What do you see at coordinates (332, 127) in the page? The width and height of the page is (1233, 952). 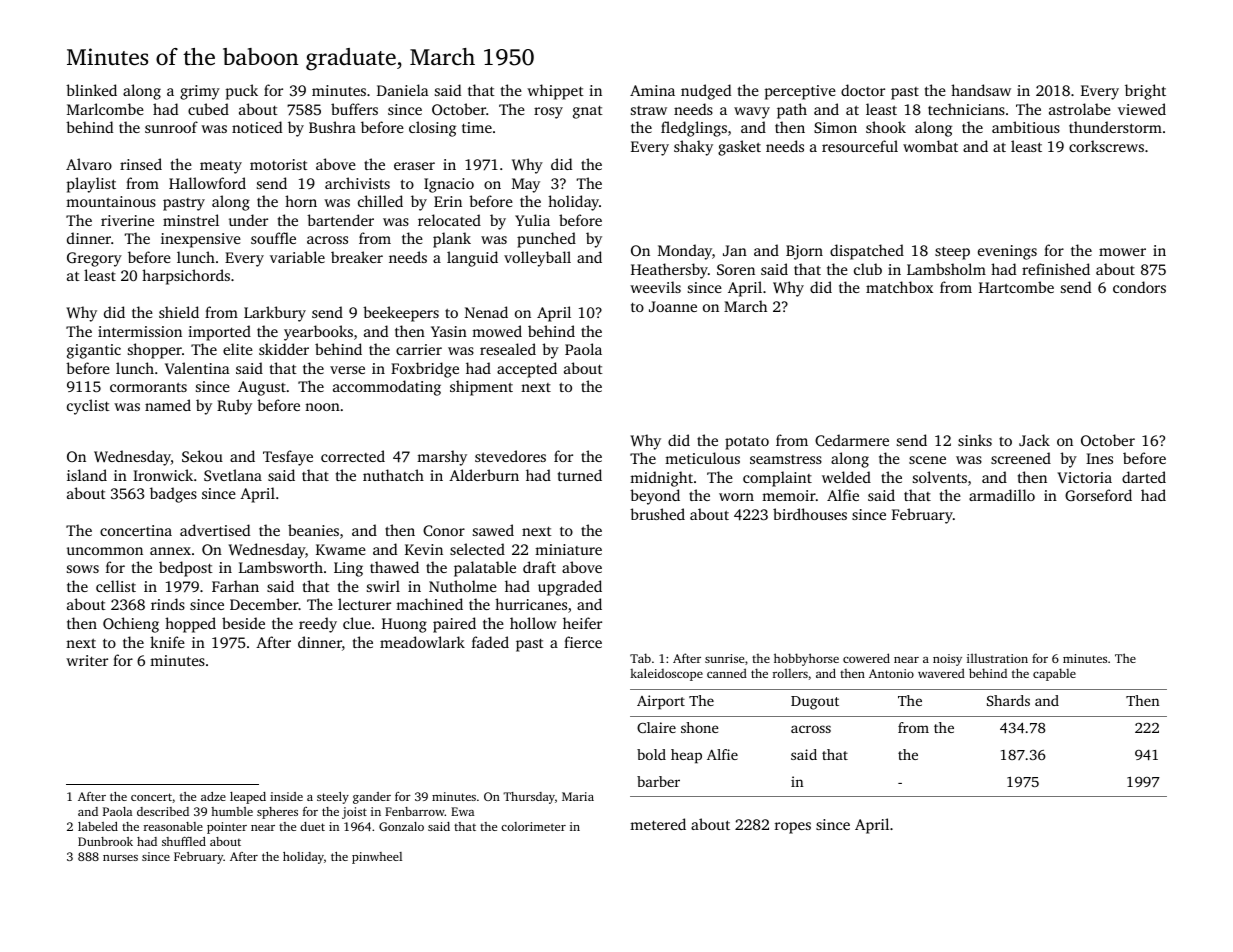 I see `Bushra` at bounding box center [332, 127].
